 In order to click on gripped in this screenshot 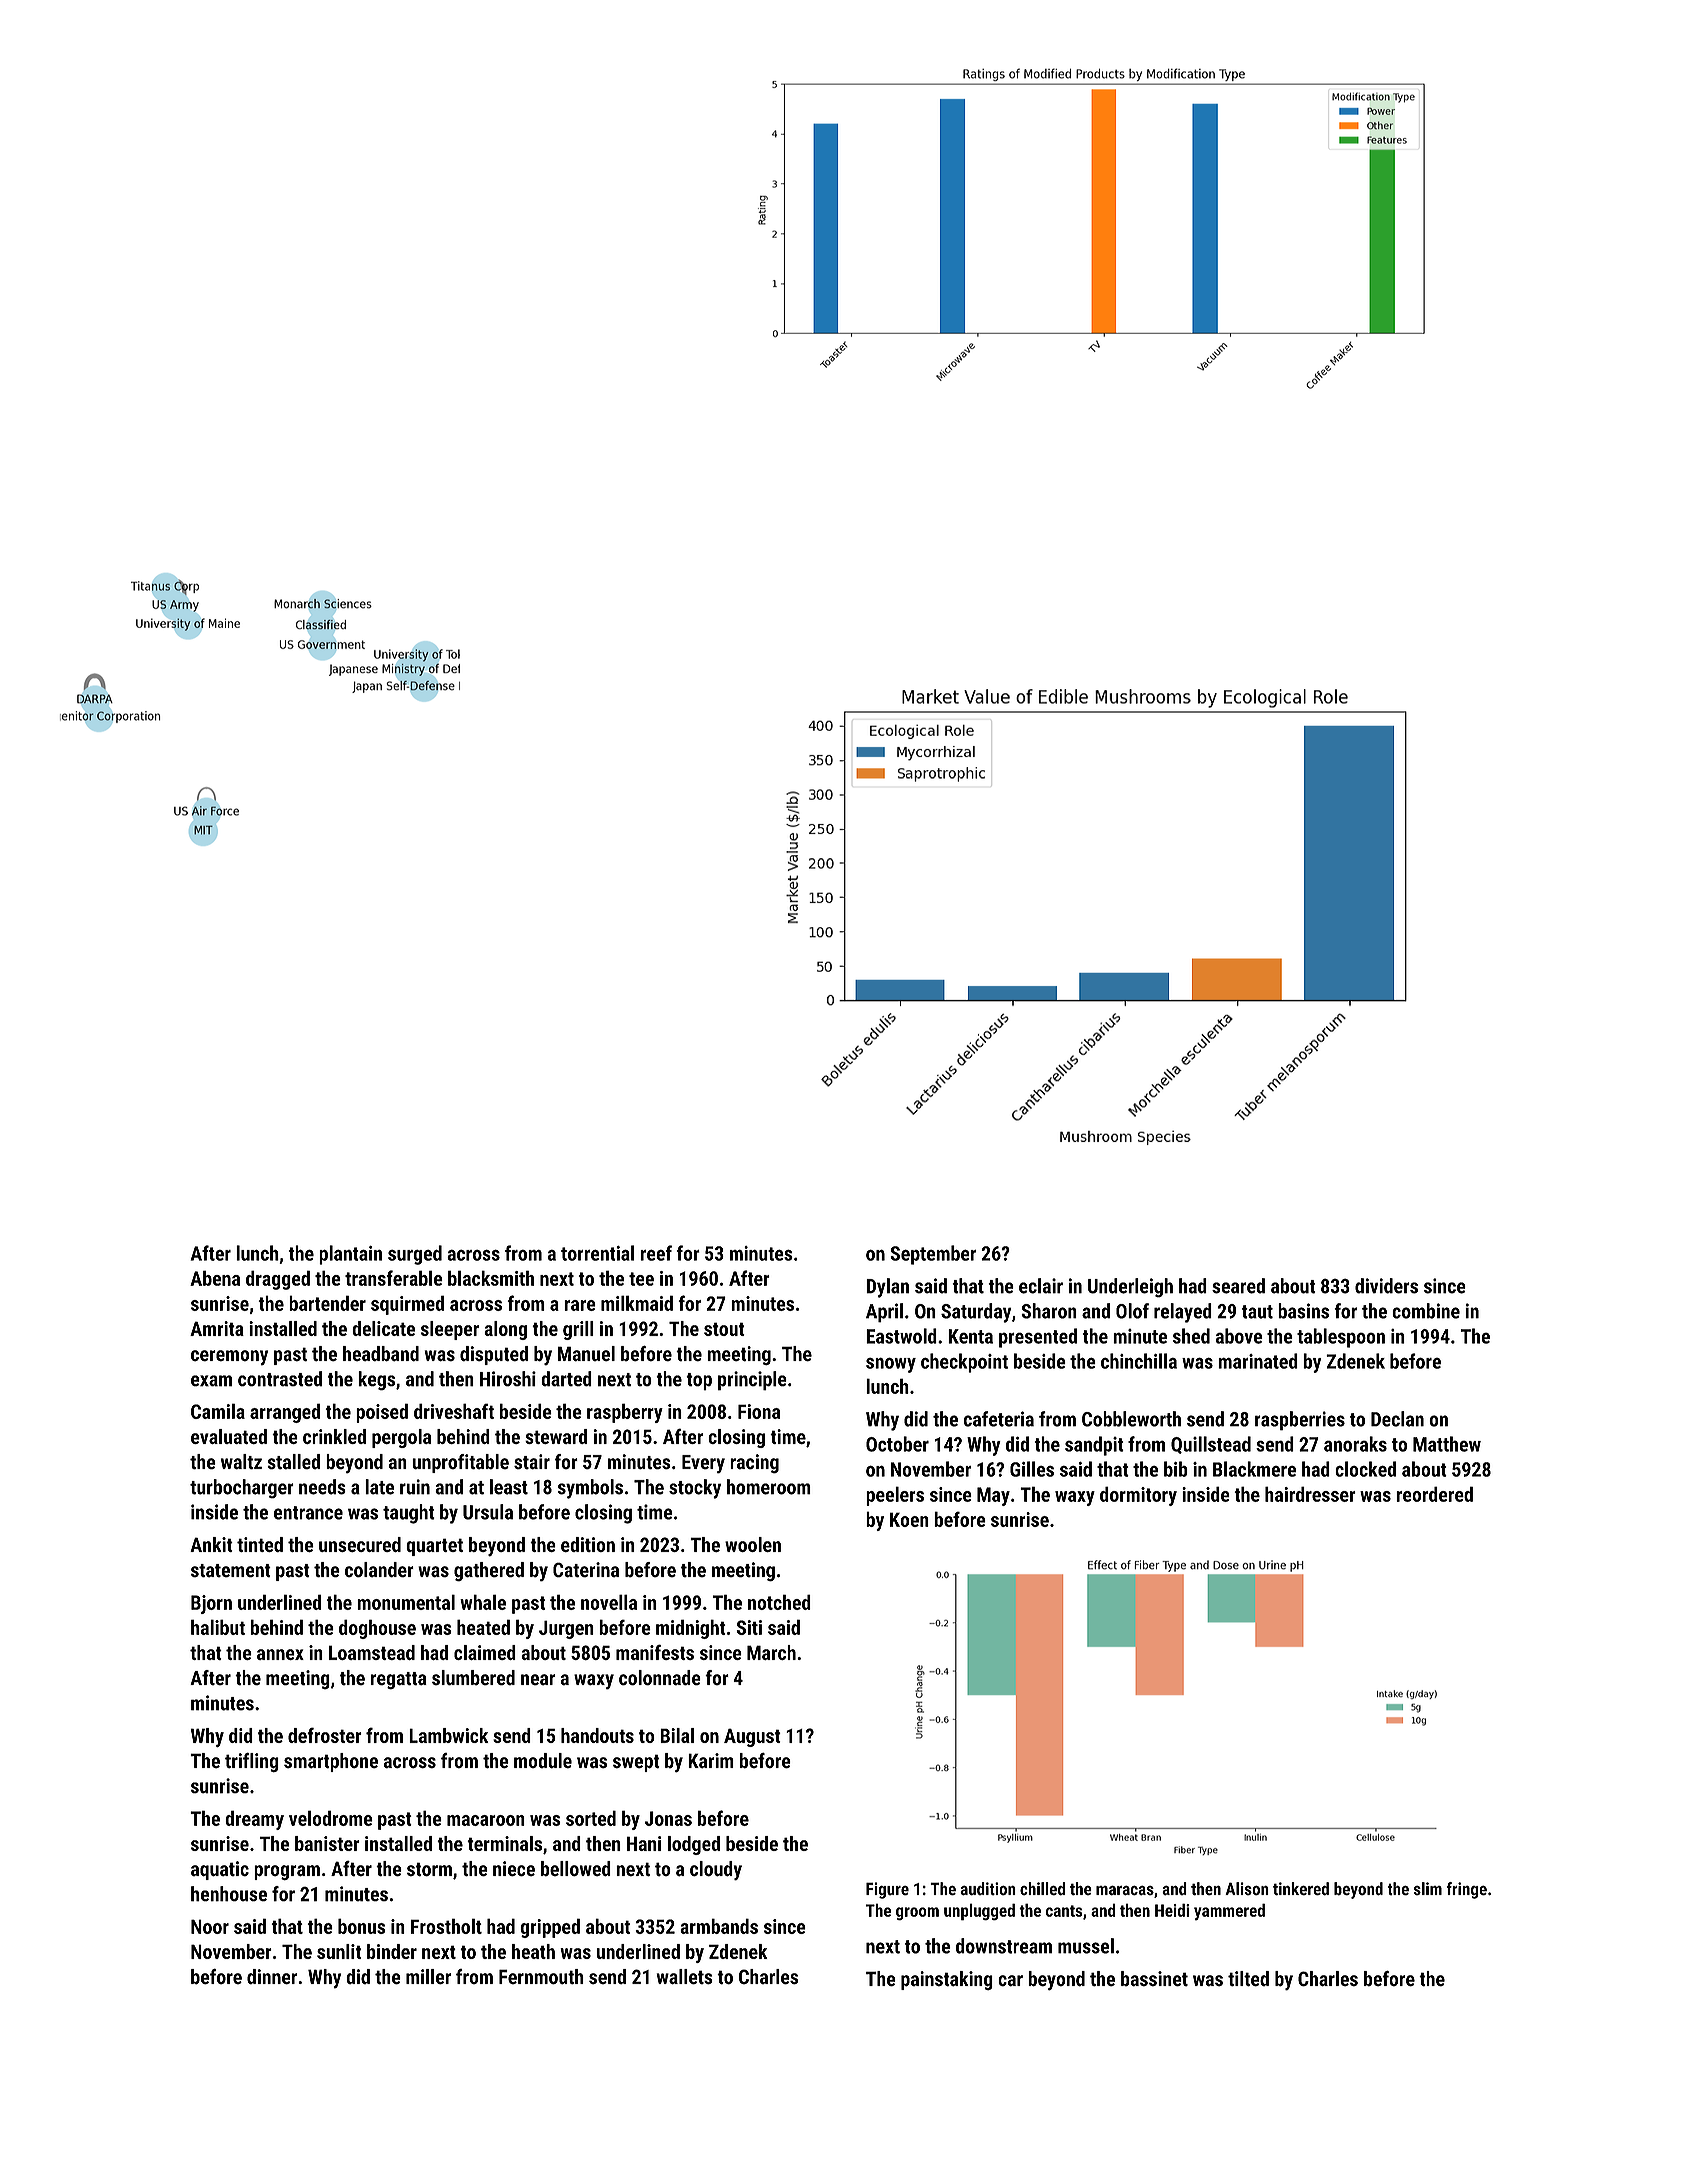, I will do `click(550, 1928)`.
